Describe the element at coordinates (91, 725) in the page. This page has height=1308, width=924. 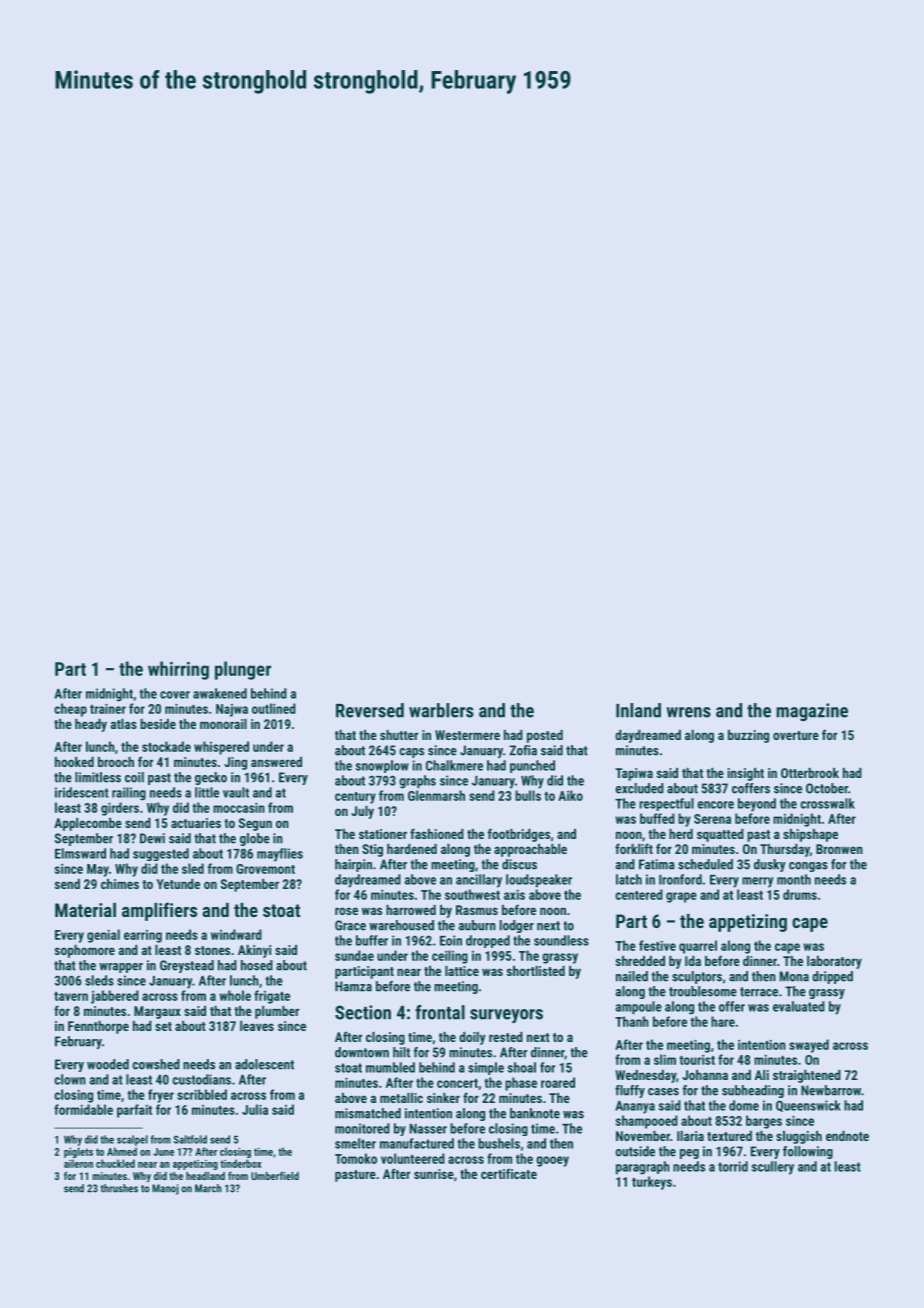
I see `heady` at that location.
